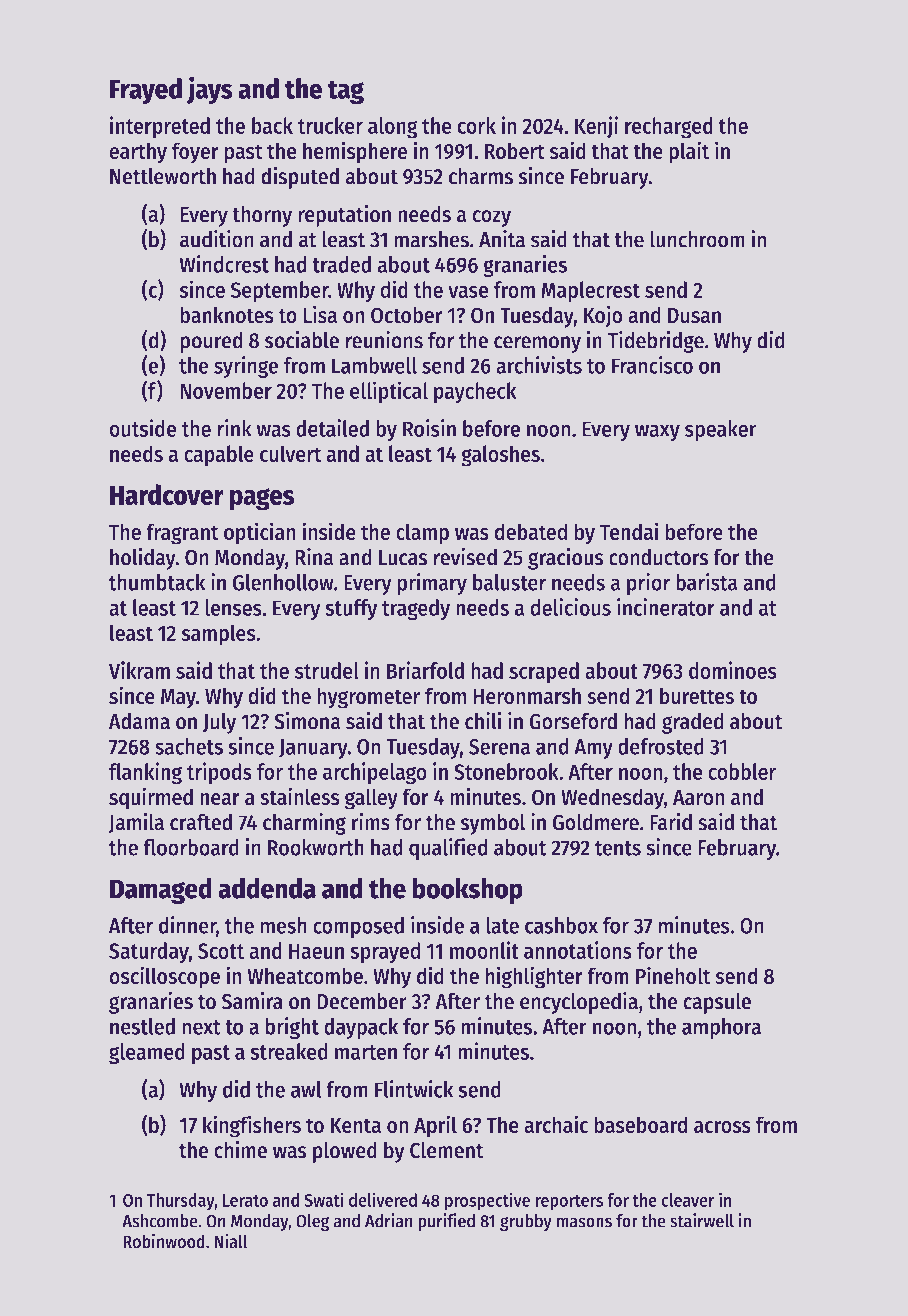  I want to click on barista, so click(706, 582).
